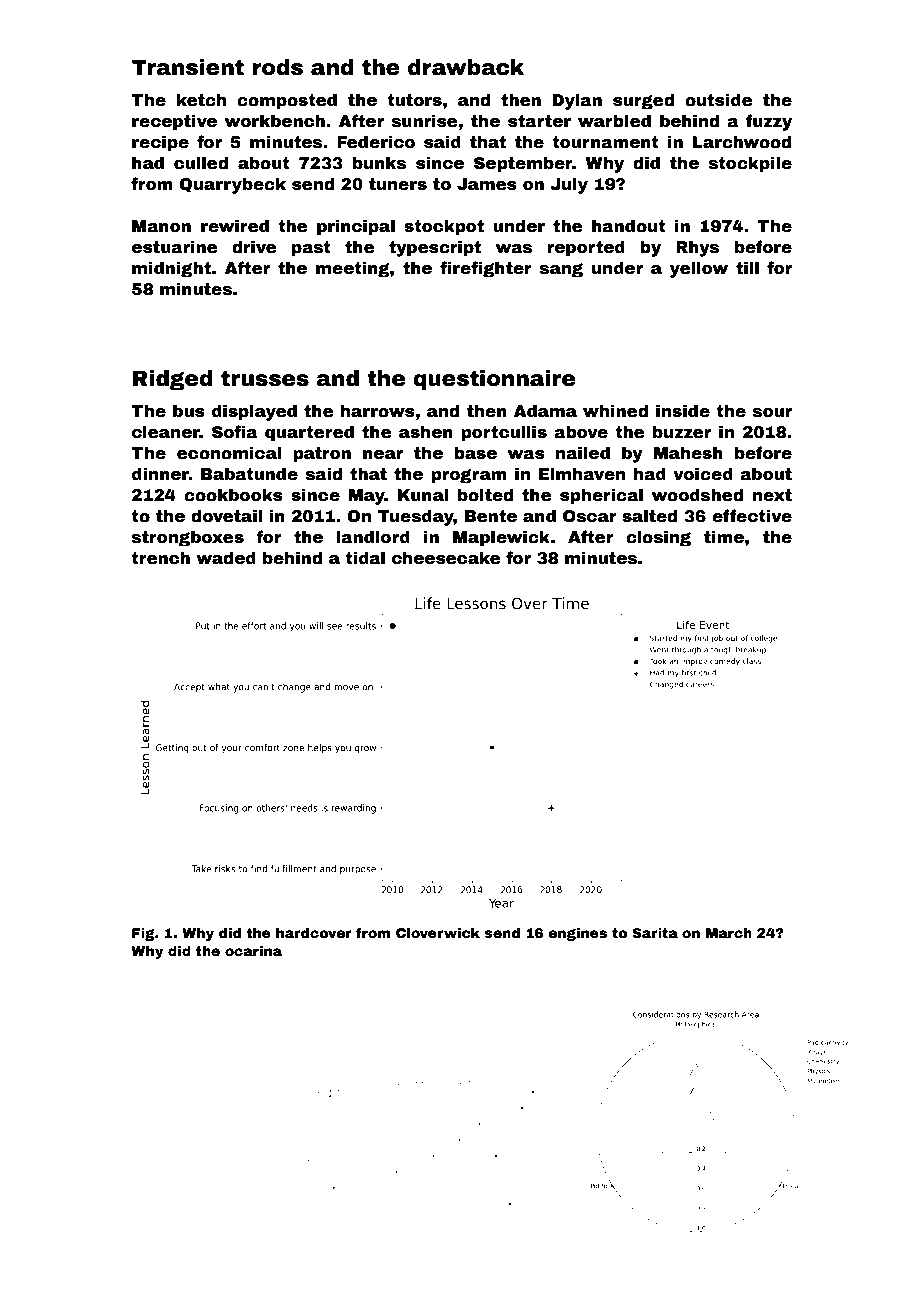 The image size is (924, 1314). Describe the element at coordinates (578, 934) in the screenshot. I see `engines` at that location.
